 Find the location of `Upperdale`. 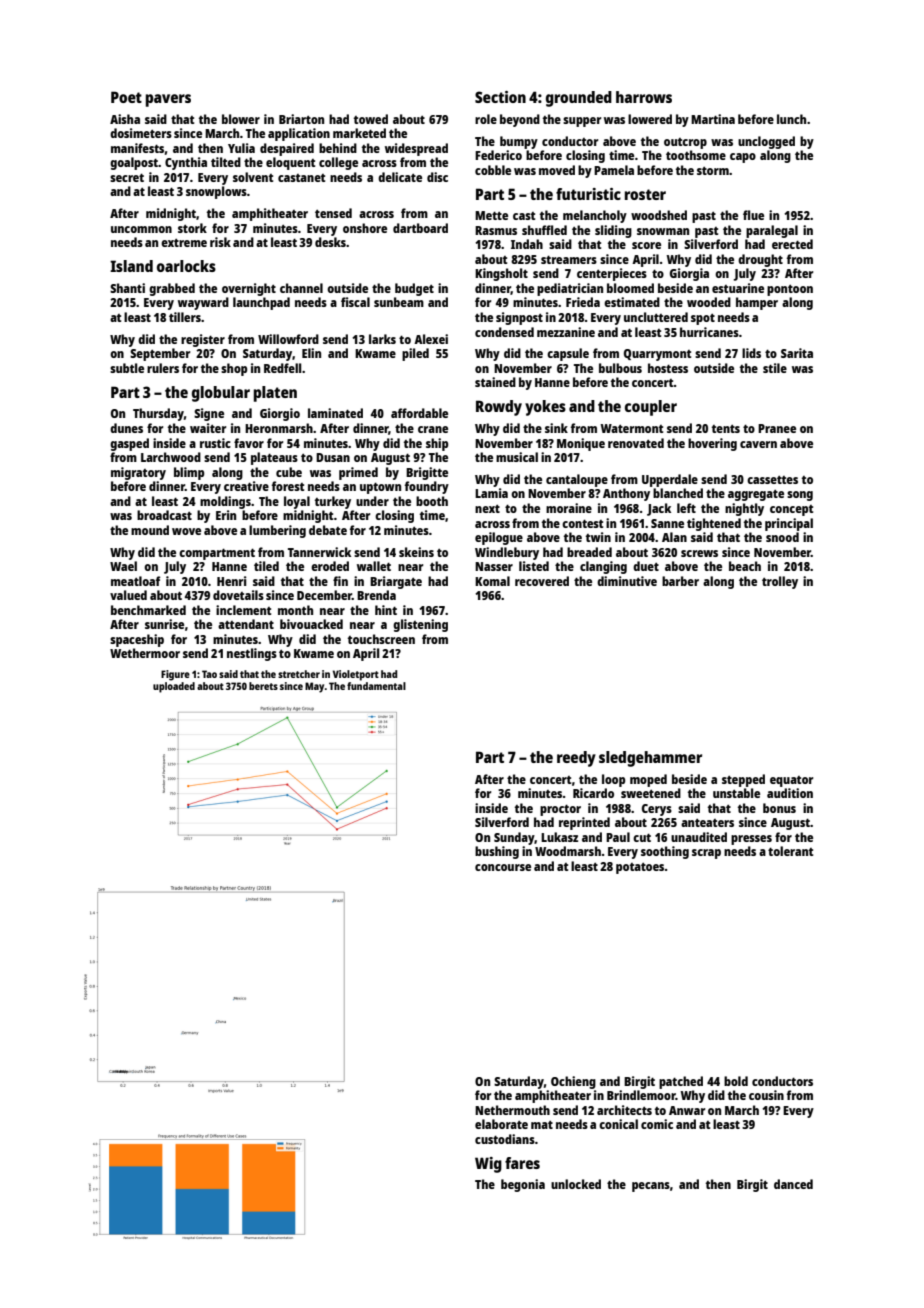

Upperdale is located at coordinates (670, 480).
